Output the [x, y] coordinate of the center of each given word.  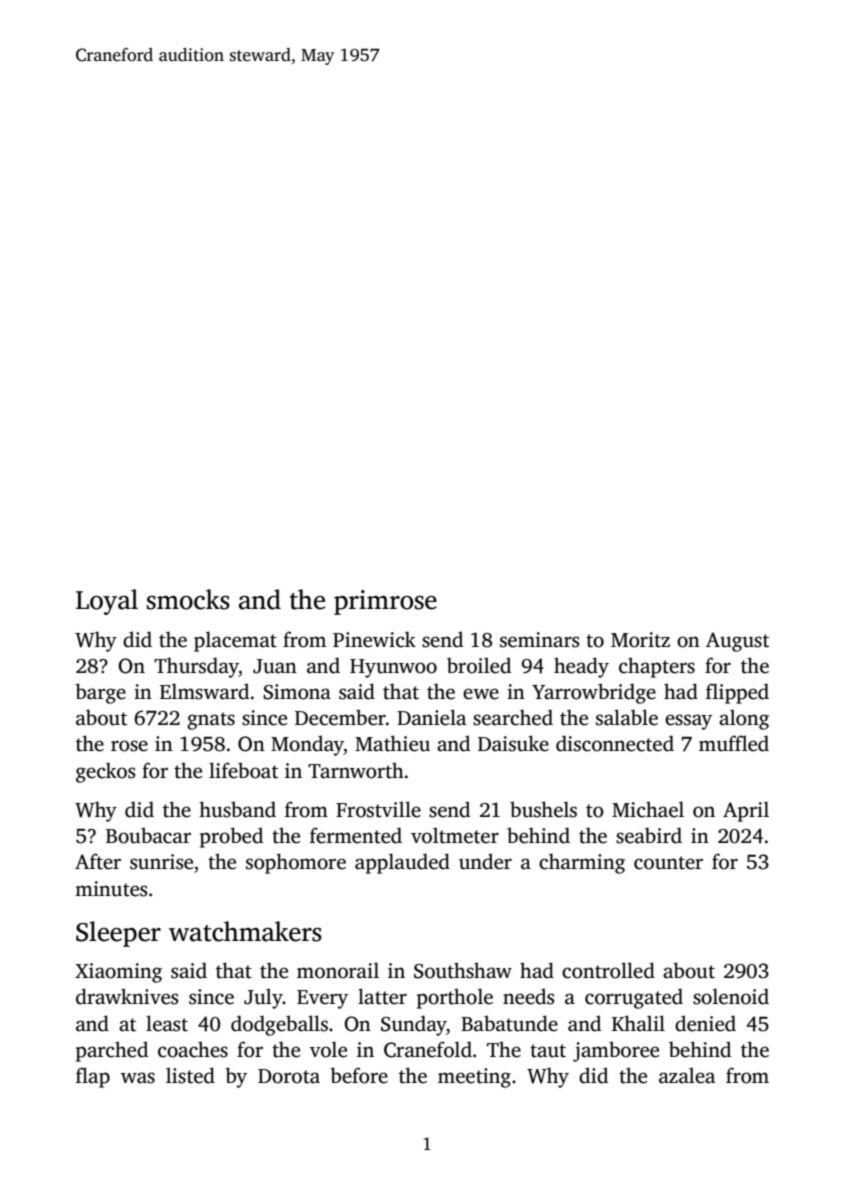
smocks [188, 599]
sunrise [161, 862]
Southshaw [463, 970]
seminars [539, 640]
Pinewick [374, 639]
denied [705, 1023]
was [138, 1078]
